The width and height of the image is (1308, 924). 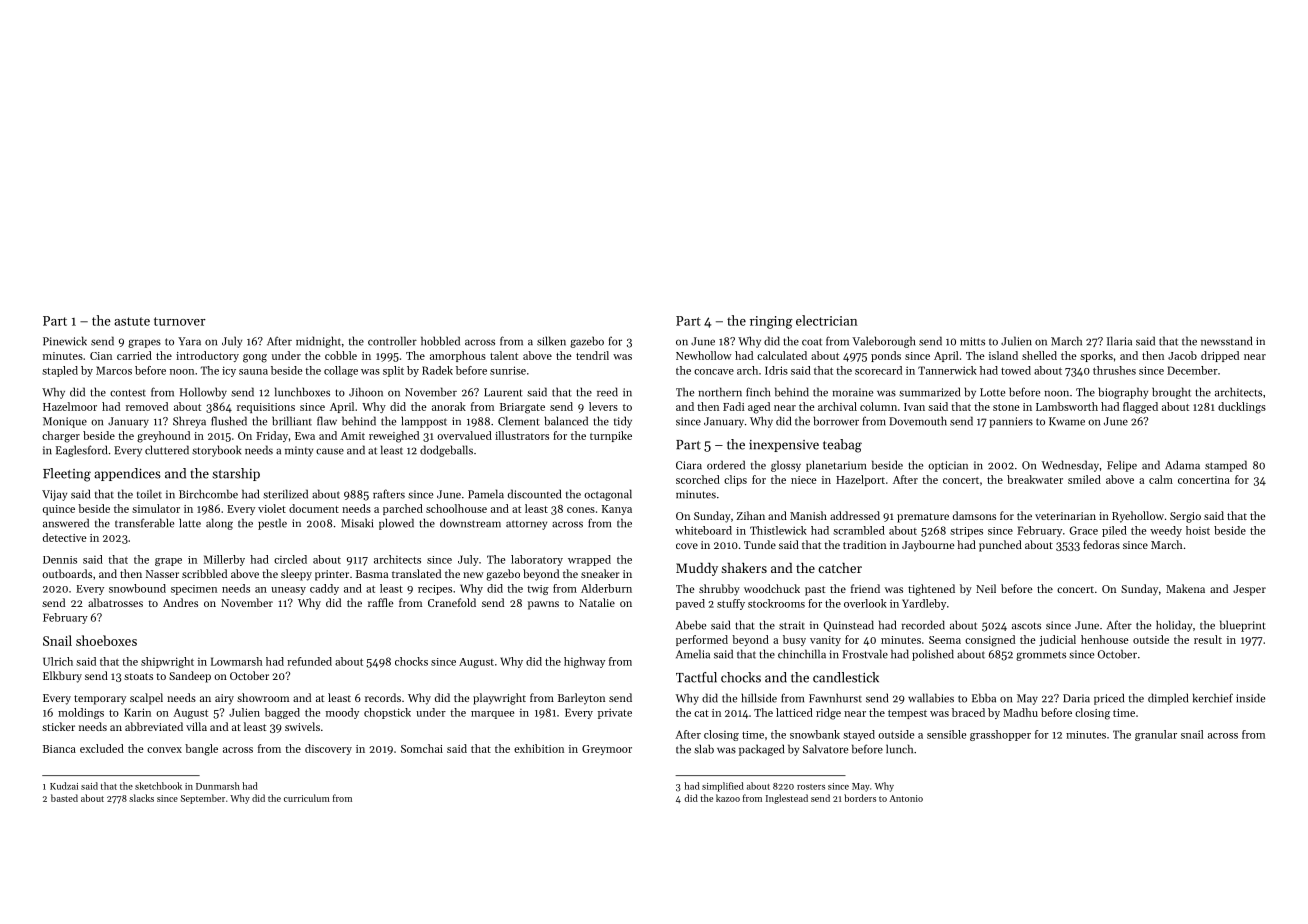 I want to click on removed, so click(x=147, y=406).
